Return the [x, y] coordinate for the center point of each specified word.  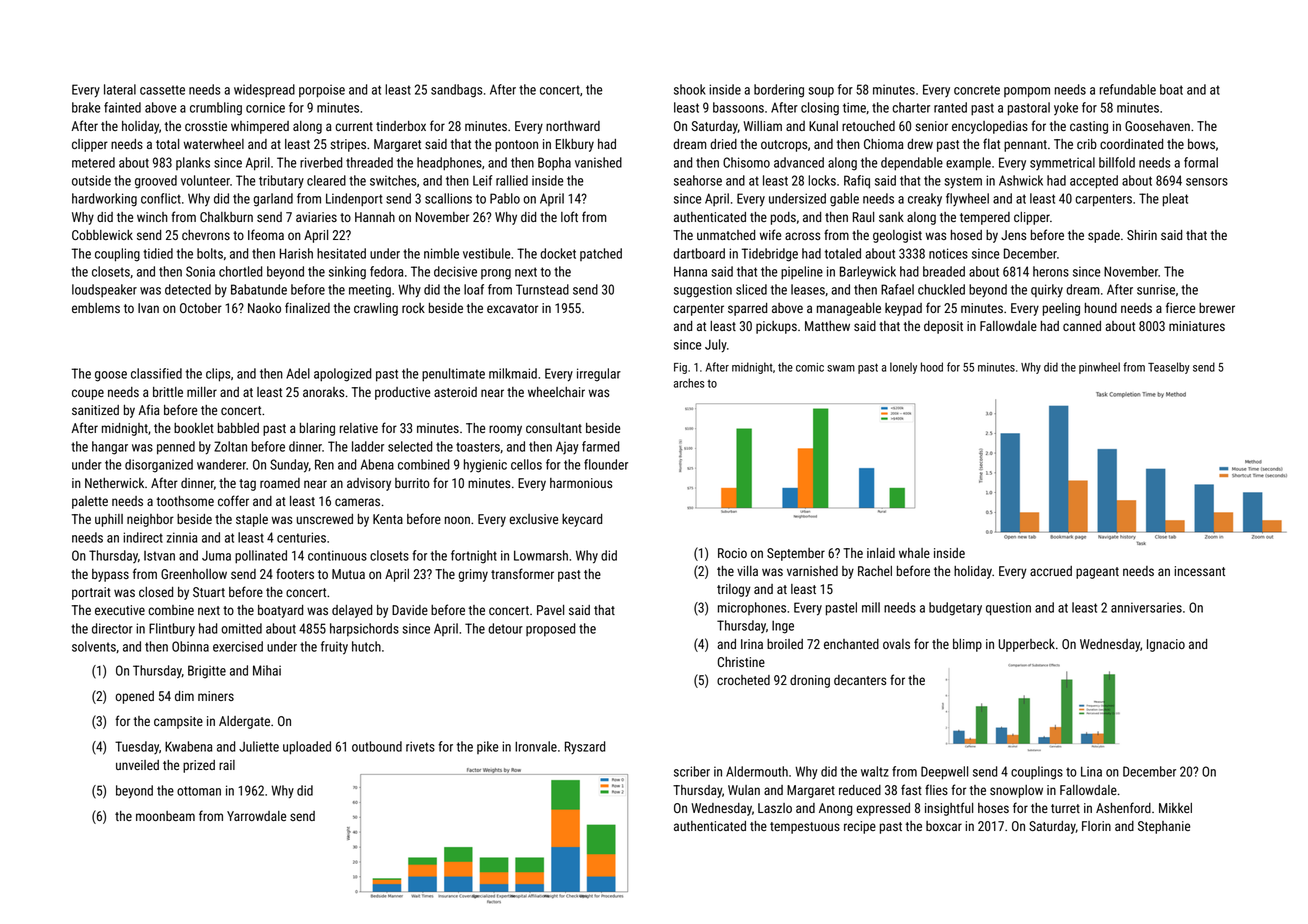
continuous [337, 555]
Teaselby [1169, 368]
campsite [178, 722]
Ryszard [585, 747]
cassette [162, 90]
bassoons [738, 107]
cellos [526, 464]
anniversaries [1146, 607]
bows [1201, 144]
